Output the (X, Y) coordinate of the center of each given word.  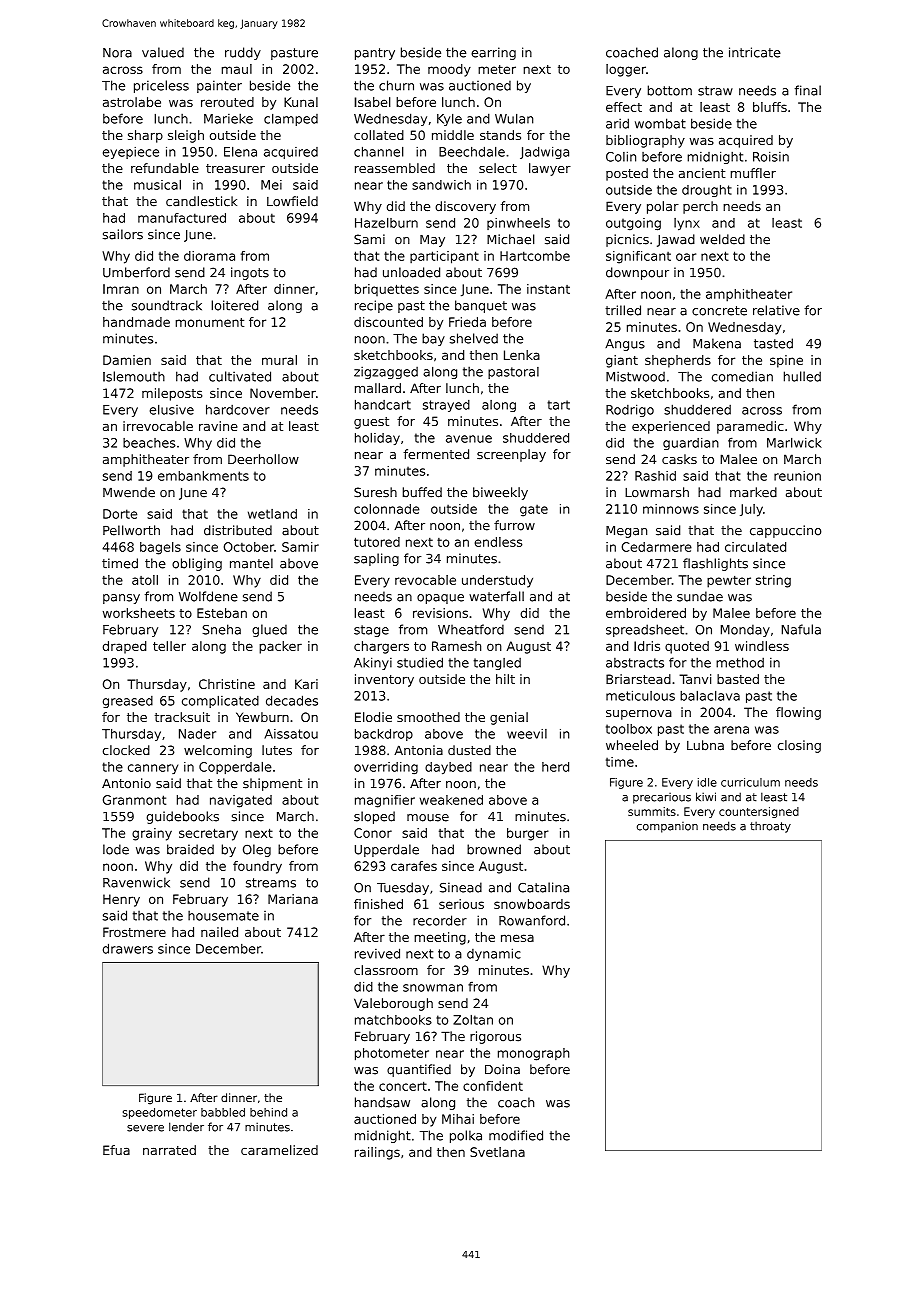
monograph (533, 1054)
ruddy (243, 53)
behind (268, 1112)
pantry (375, 54)
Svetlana (497, 1152)
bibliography (645, 141)
